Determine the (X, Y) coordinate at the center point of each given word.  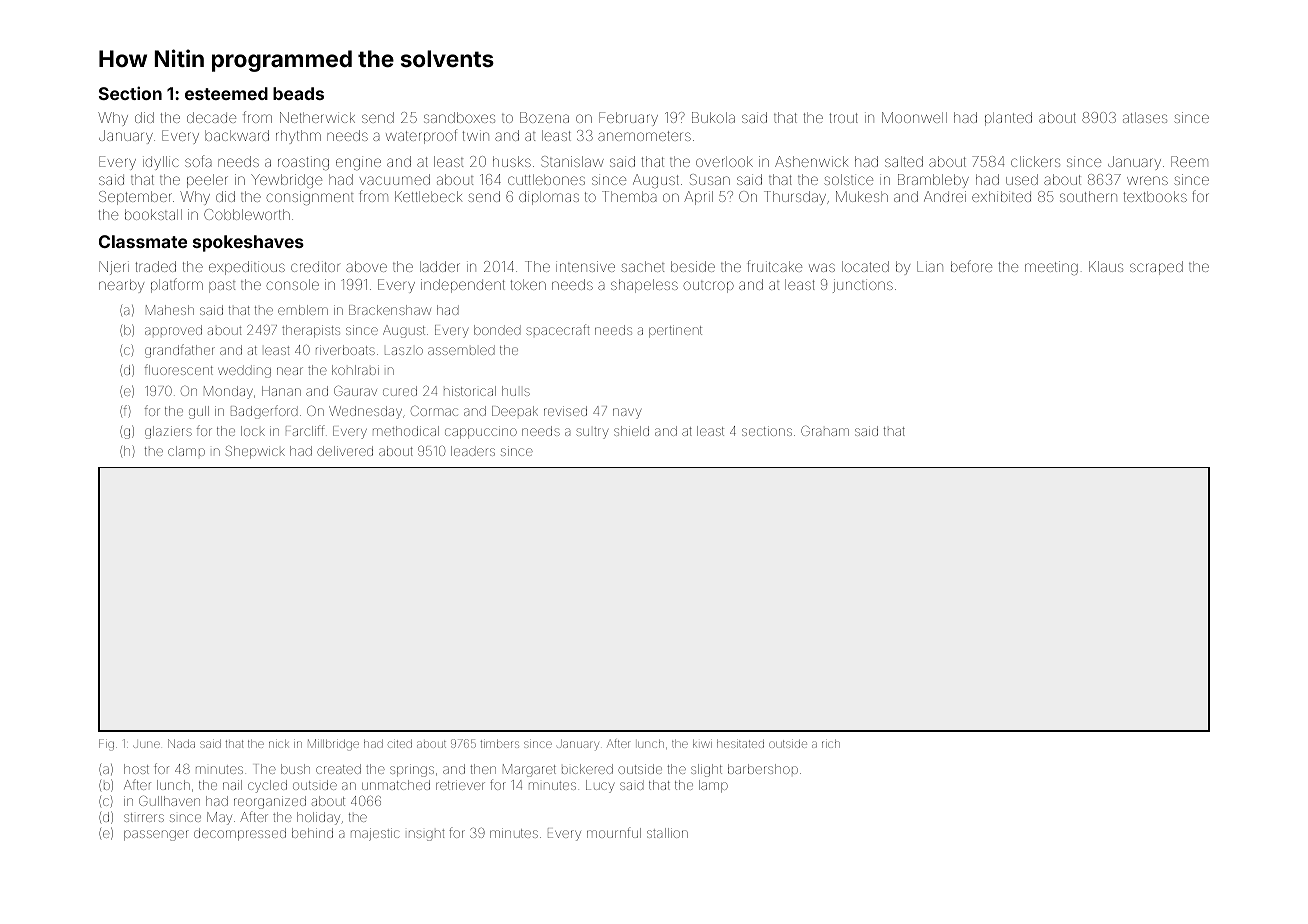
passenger (156, 835)
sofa (198, 161)
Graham (825, 431)
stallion (667, 833)
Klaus (1106, 266)
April (698, 198)
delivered (345, 451)
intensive (585, 266)
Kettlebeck (428, 196)
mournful (614, 832)
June (146, 744)
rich (831, 744)
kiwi (702, 744)
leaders (473, 451)
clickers (1035, 161)
